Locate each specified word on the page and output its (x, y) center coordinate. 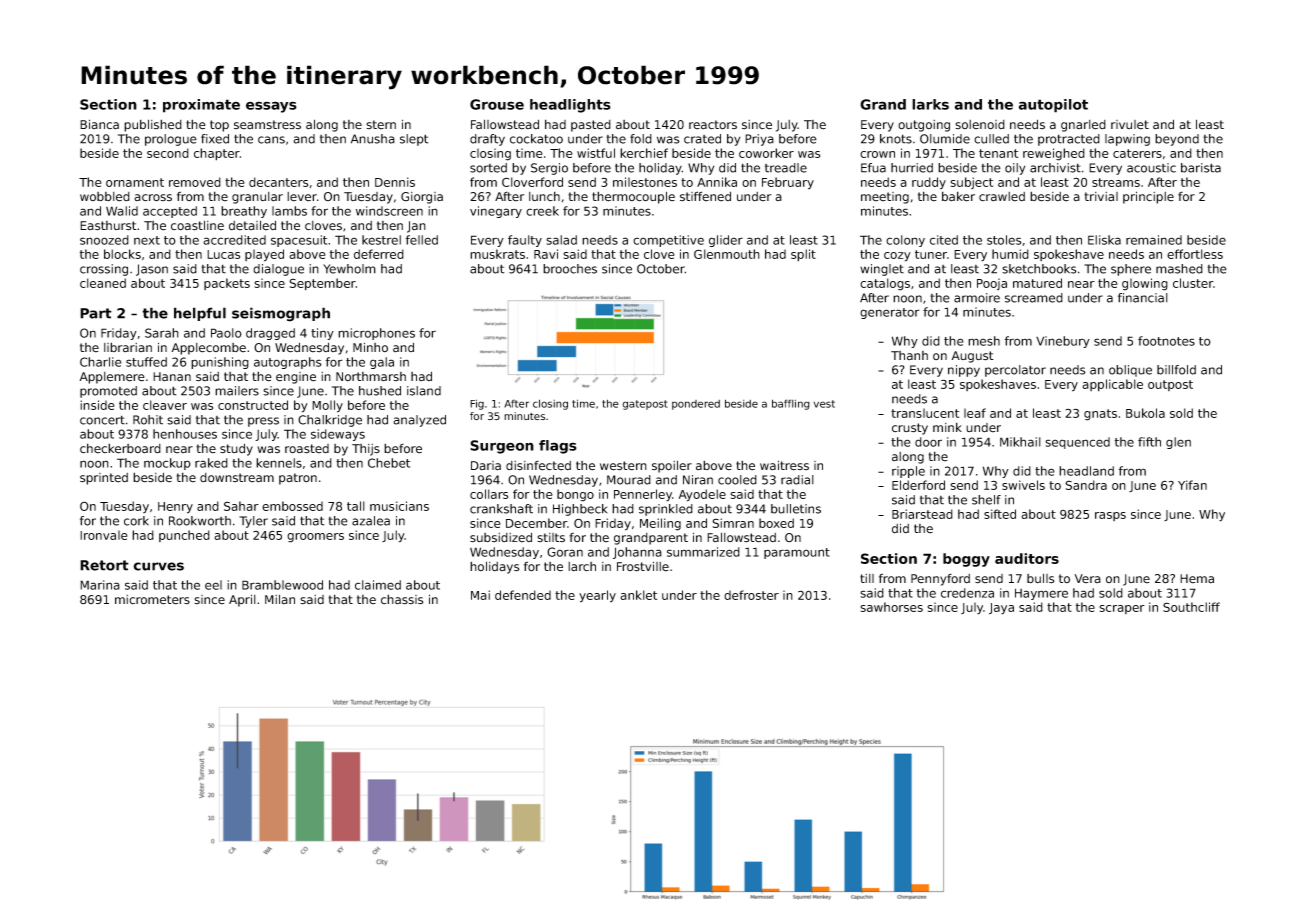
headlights (570, 106)
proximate (201, 106)
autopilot (1053, 106)
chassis (402, 599)
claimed (378, 585)
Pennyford (940, 579)
